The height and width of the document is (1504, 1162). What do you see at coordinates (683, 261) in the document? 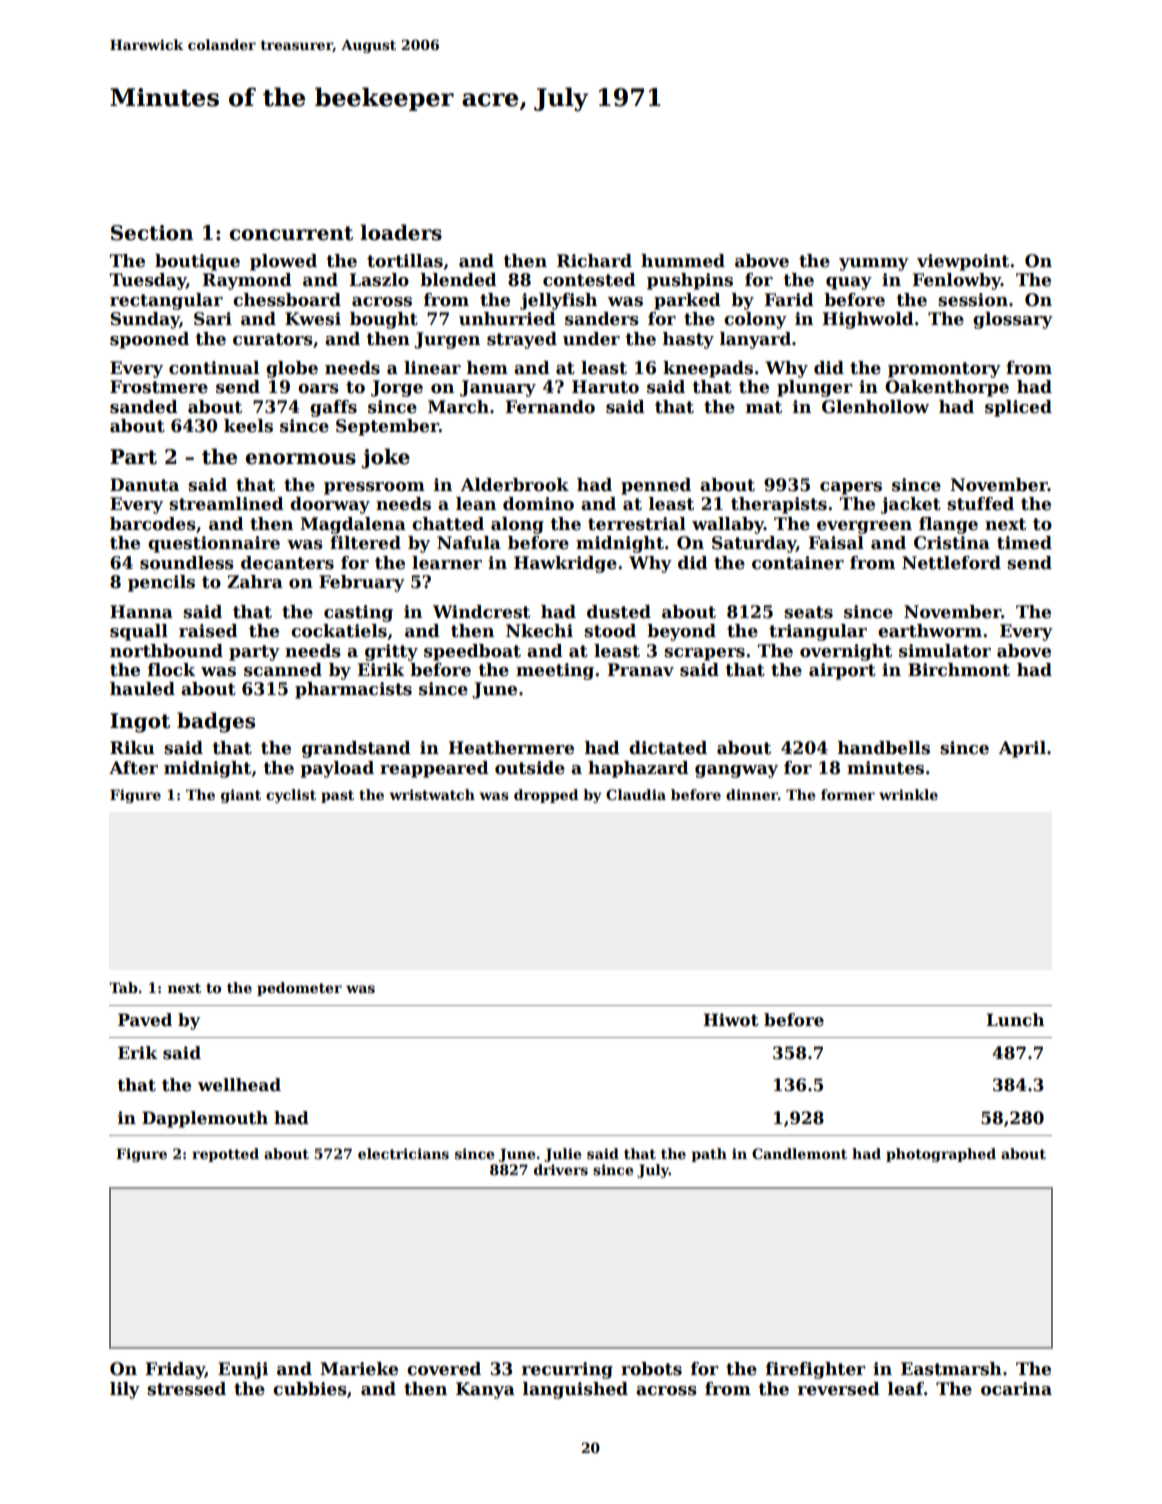
I see `hummed` at bounding box center [683, 261].
